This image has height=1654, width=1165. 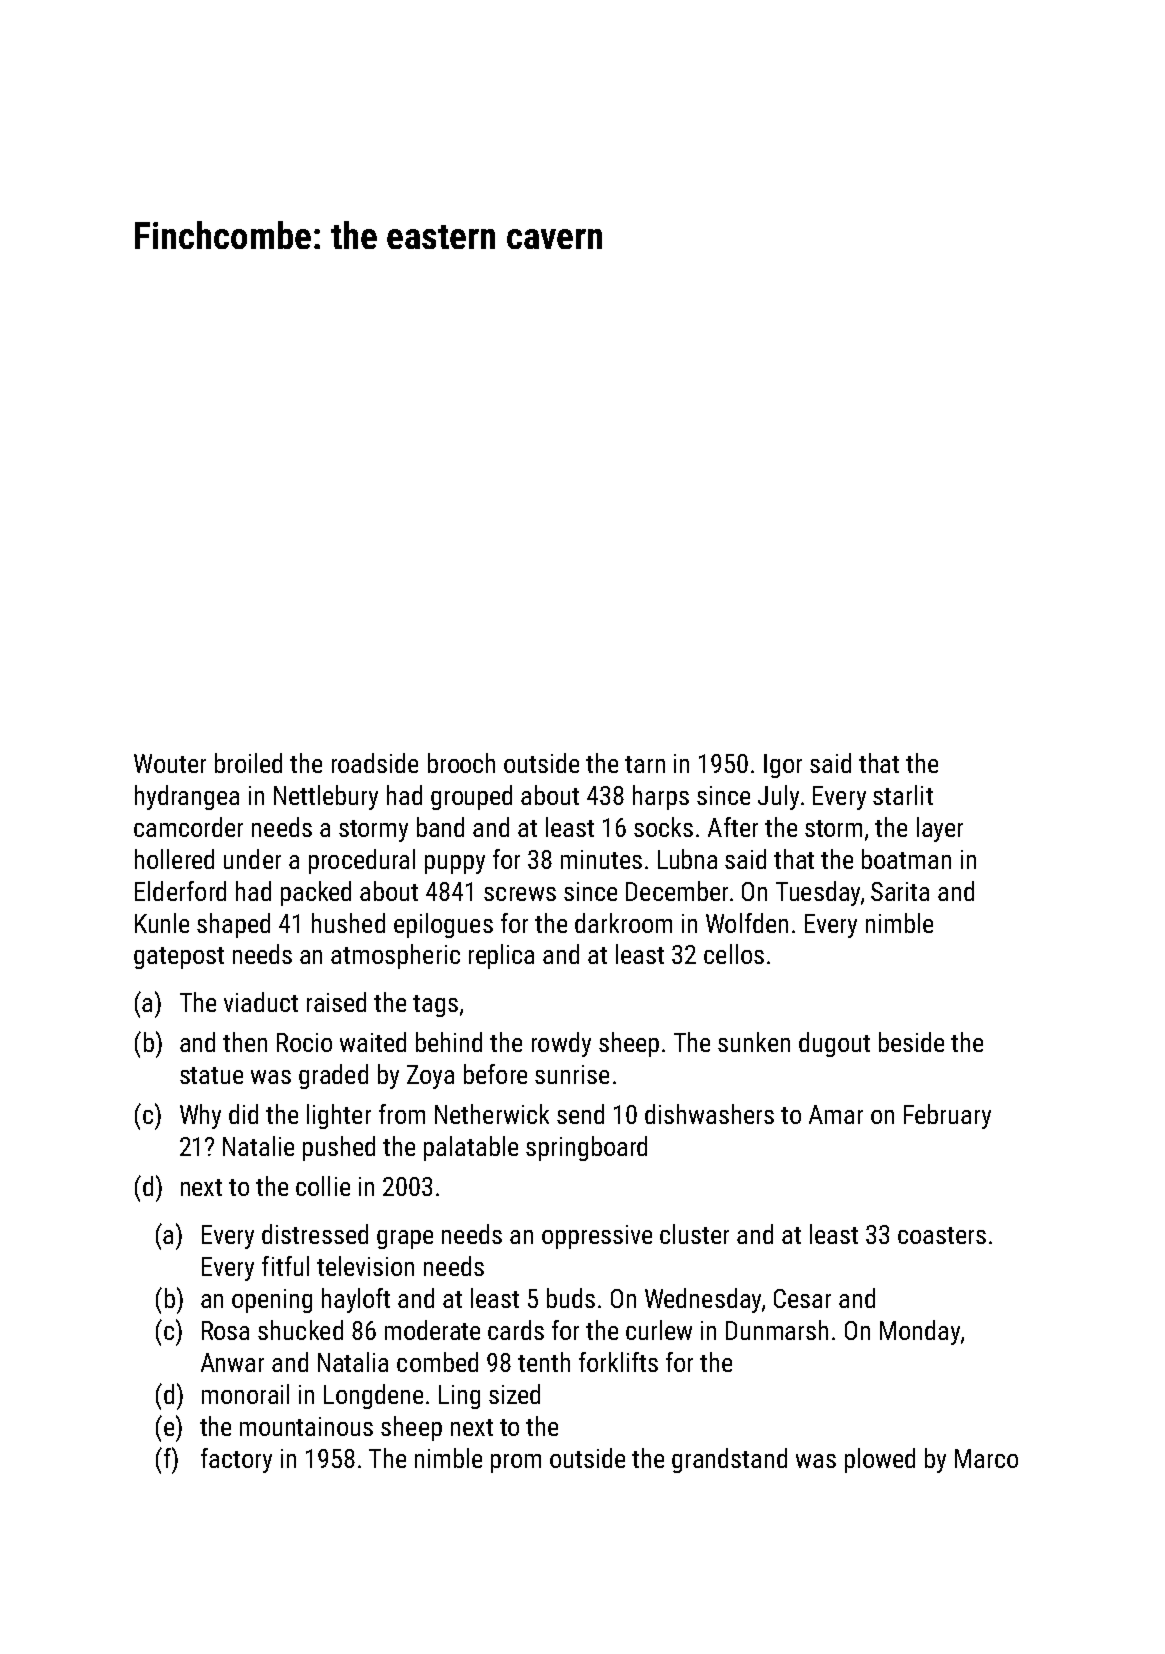 I want to click on factory, so click(x=236, y=1460).
